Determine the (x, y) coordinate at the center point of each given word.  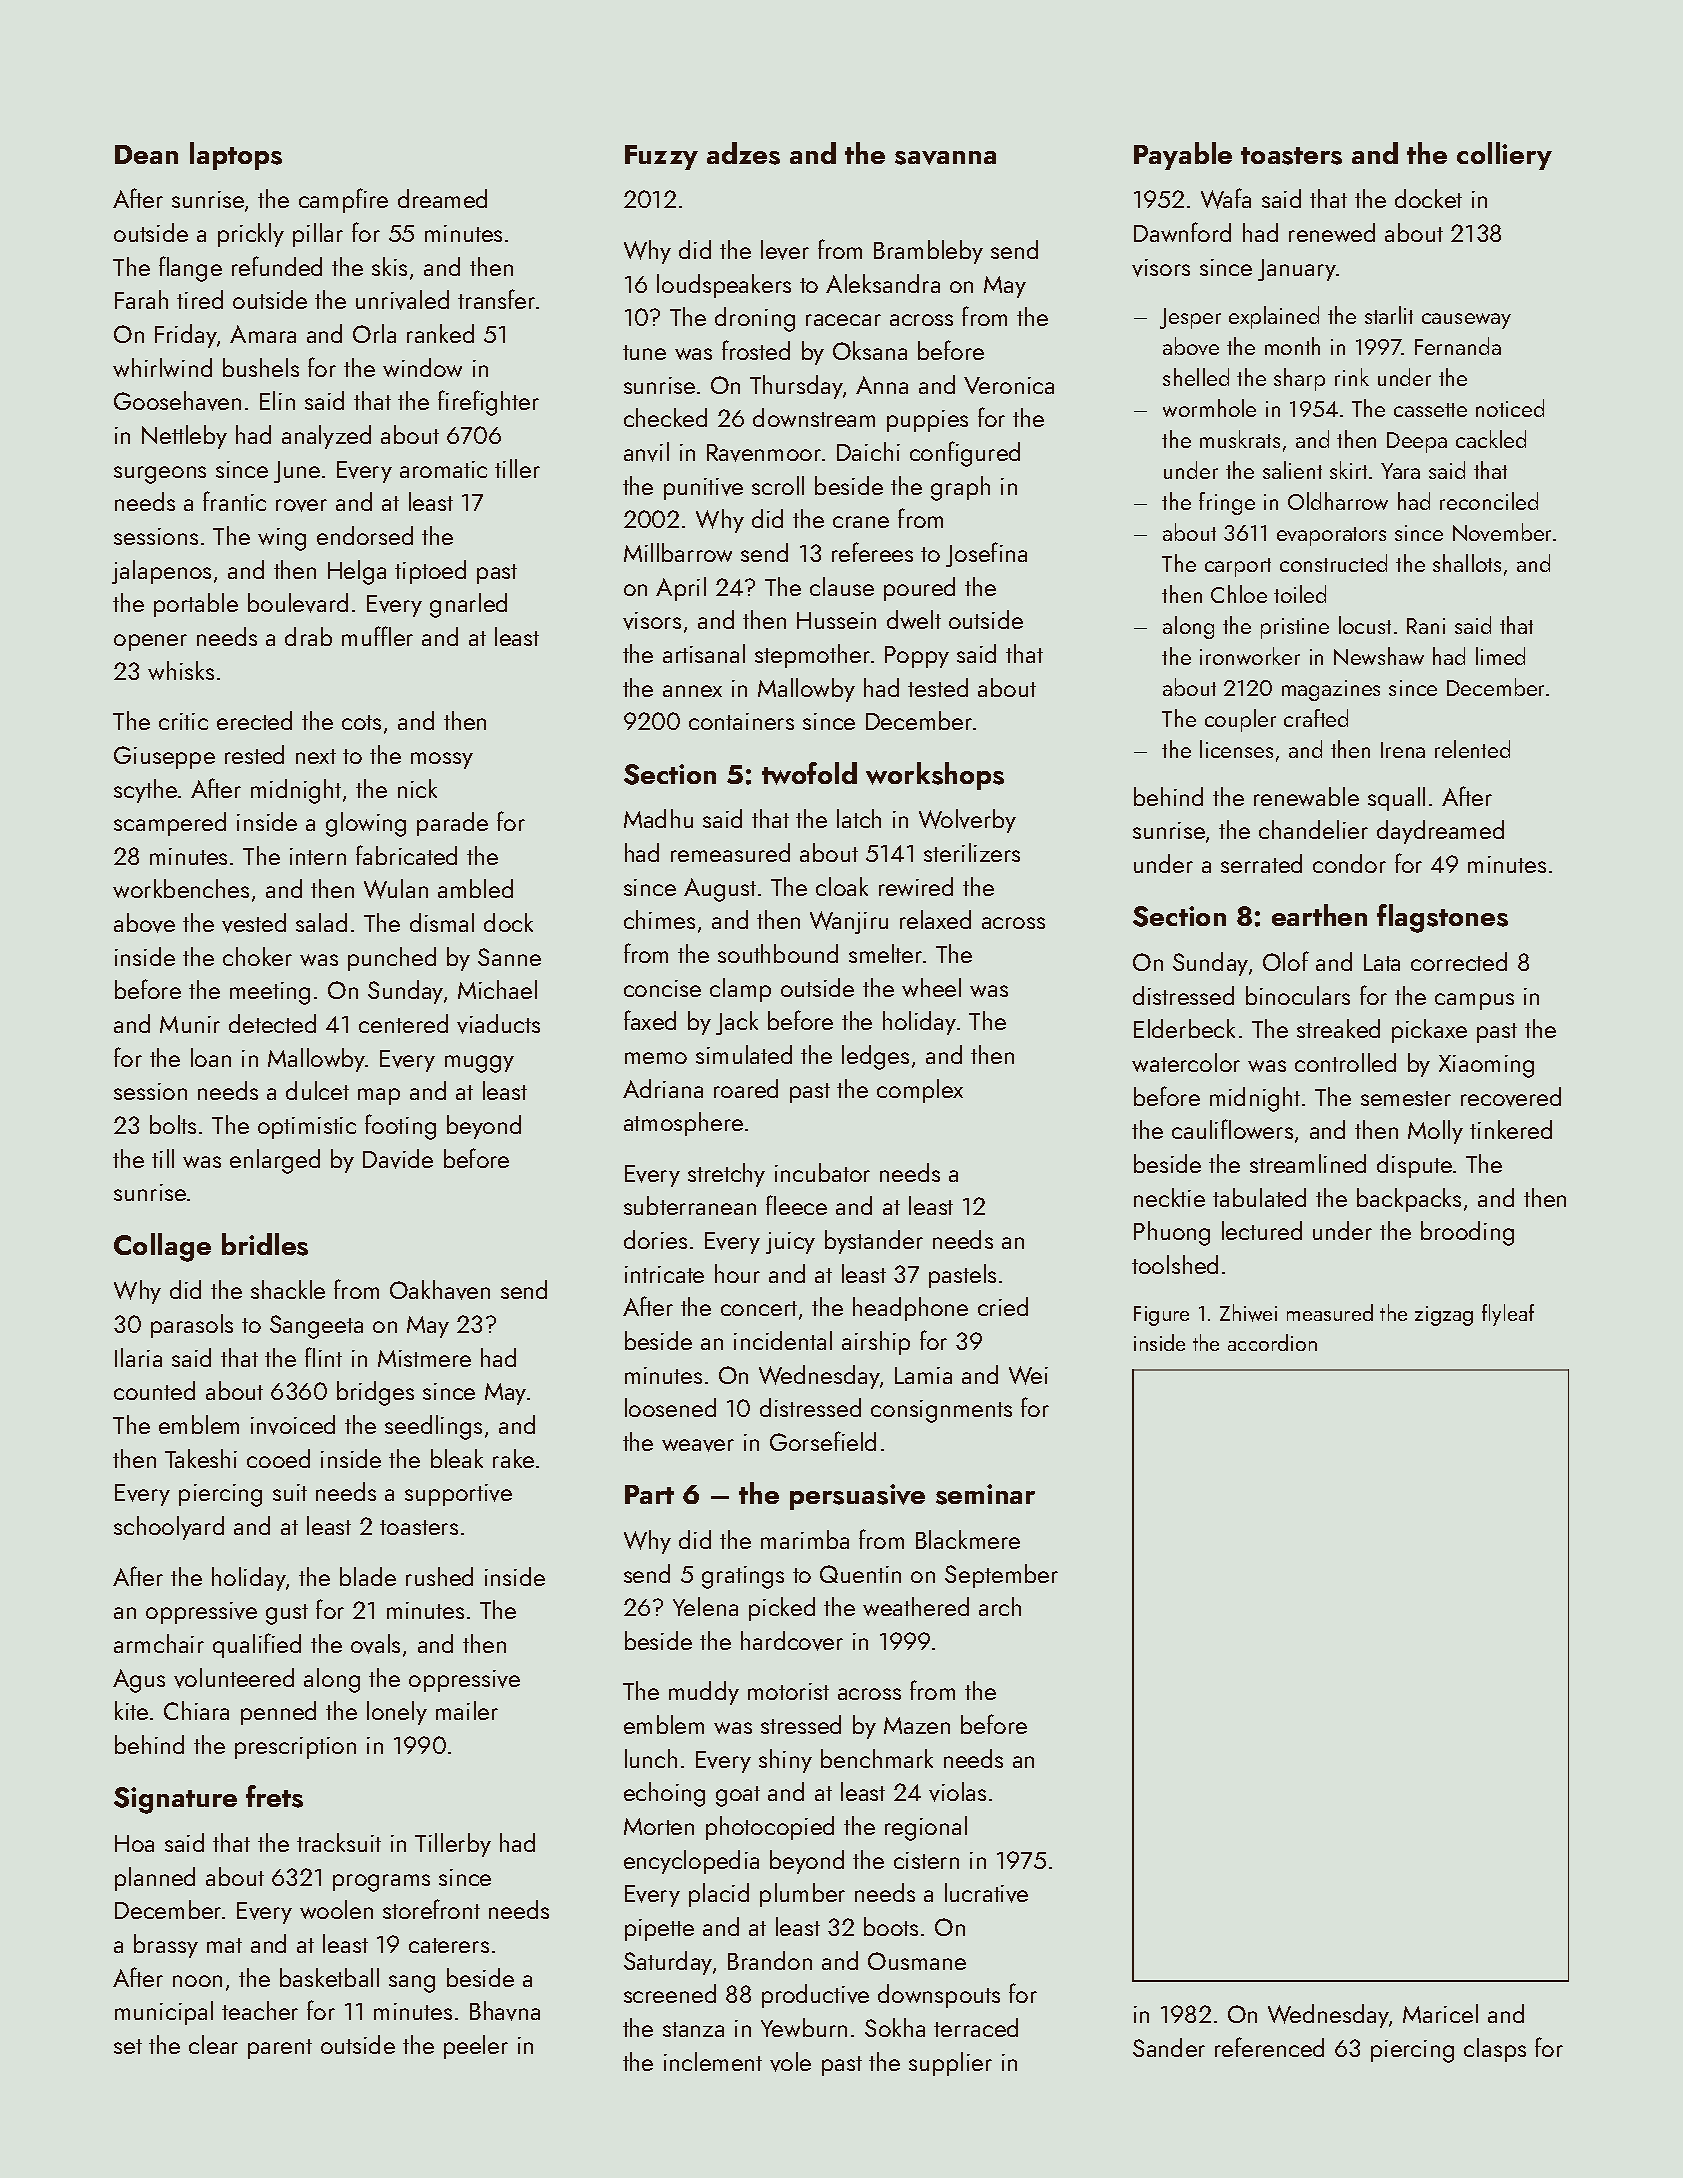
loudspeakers (724, 286)
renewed (1332, 232)
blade (368, 1576)
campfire (343, 200)
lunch (651, 1758)
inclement (713, 2061)
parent (280, 2049)
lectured (1262, 1230)
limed (1500, 656)
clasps (1495, 2050)
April (681, 589)
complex (920, 1091)
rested (254, 754)
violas (957, 1792)
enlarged (275, 1161)
